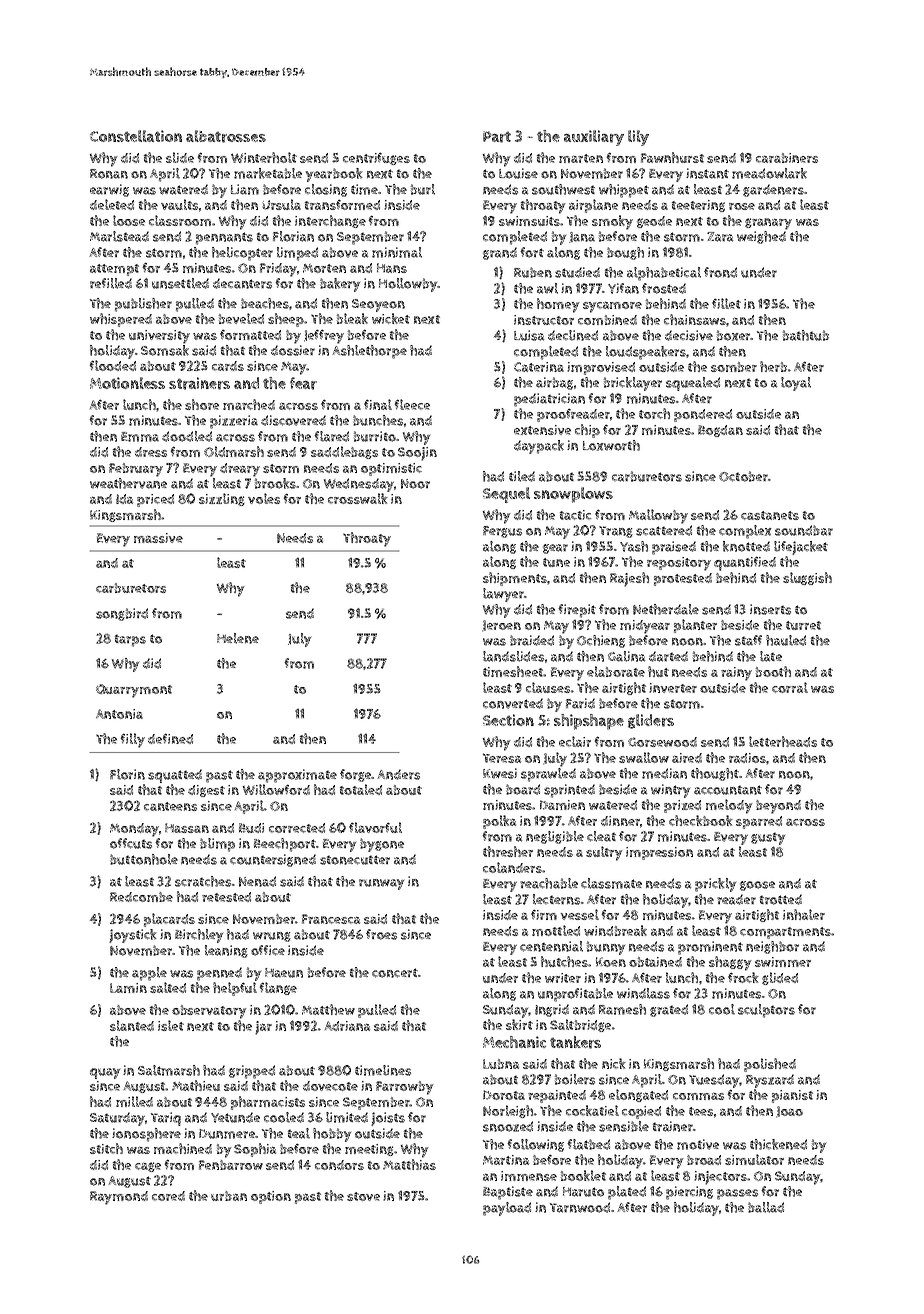  What do you see at coordinates (766, 1207) in the image?
I see `ballad` at bounding box center [766, 1207].
